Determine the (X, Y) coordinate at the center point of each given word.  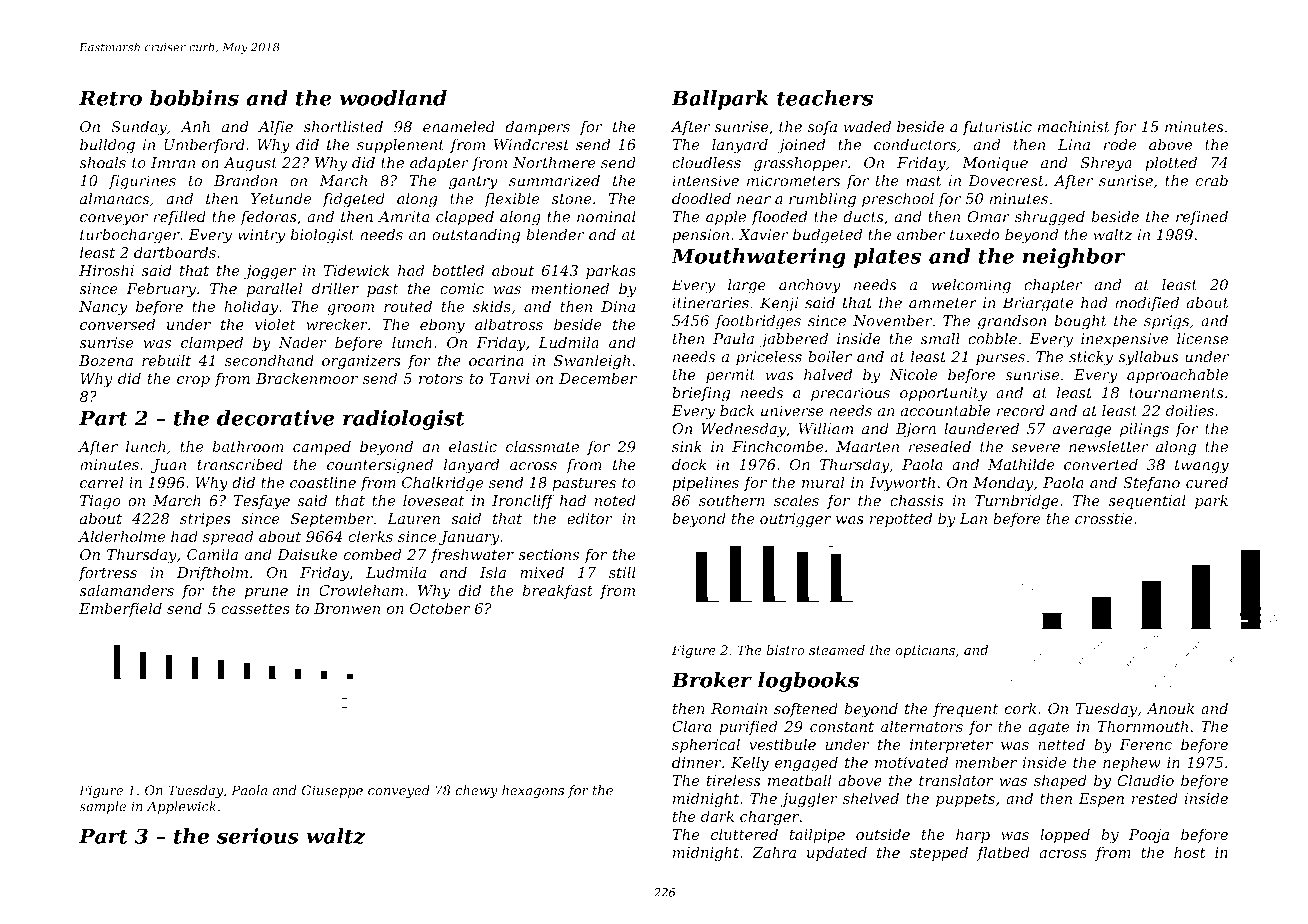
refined (1202, 217)
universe (792, 411)
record (1021, 410)
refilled (180, 217)
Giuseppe (332, 791)
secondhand (269, 360)
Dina (618, 306)
